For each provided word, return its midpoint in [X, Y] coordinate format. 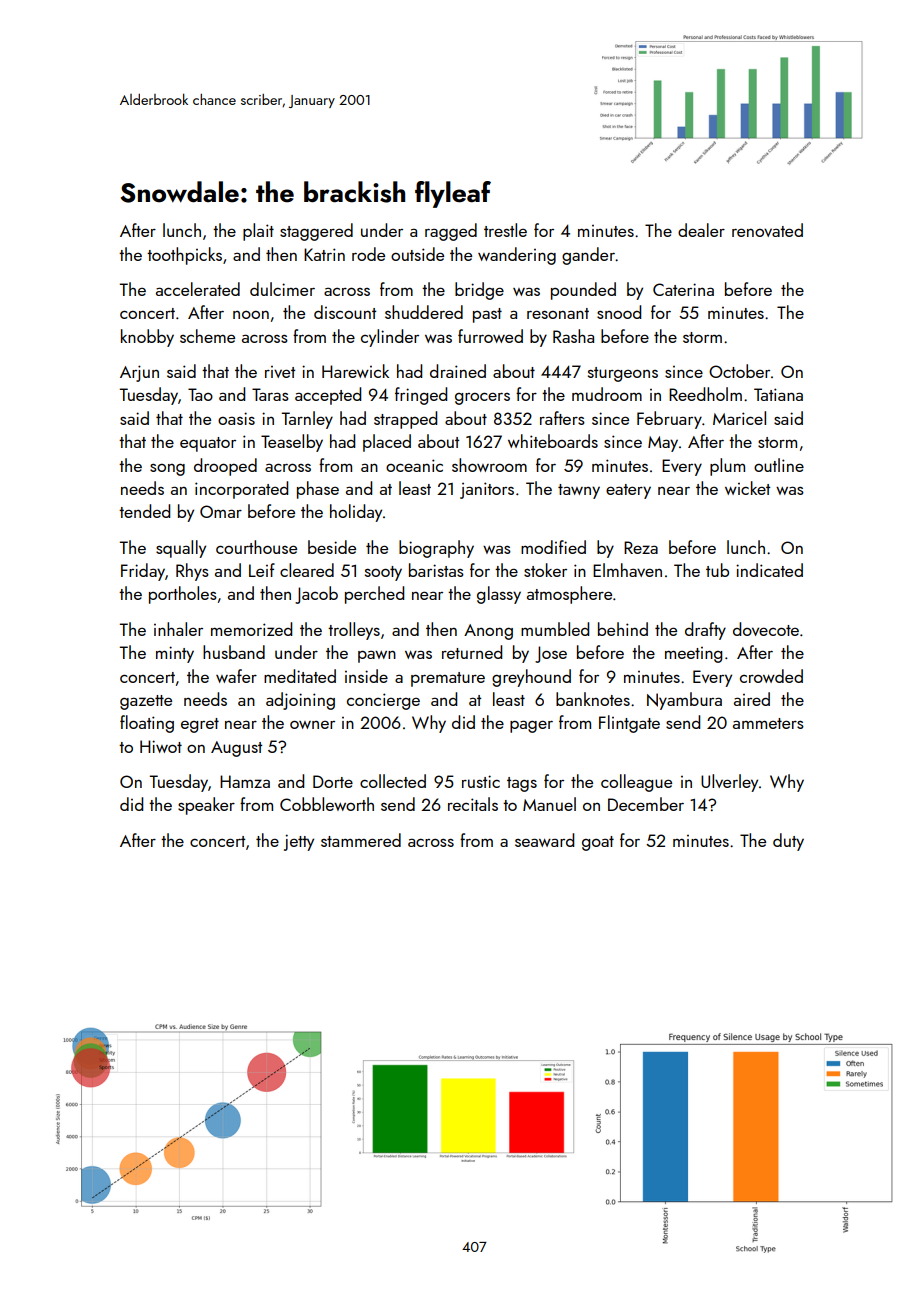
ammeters [768, 723]
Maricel [739, 418]
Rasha [573, 336]
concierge [383, 701]
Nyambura [684, 701]
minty [175, 654]
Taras [270, 394]
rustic [481, 781]
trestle [505, 230]
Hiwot [161, 746]
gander [588, 256]
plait [258, 232]
